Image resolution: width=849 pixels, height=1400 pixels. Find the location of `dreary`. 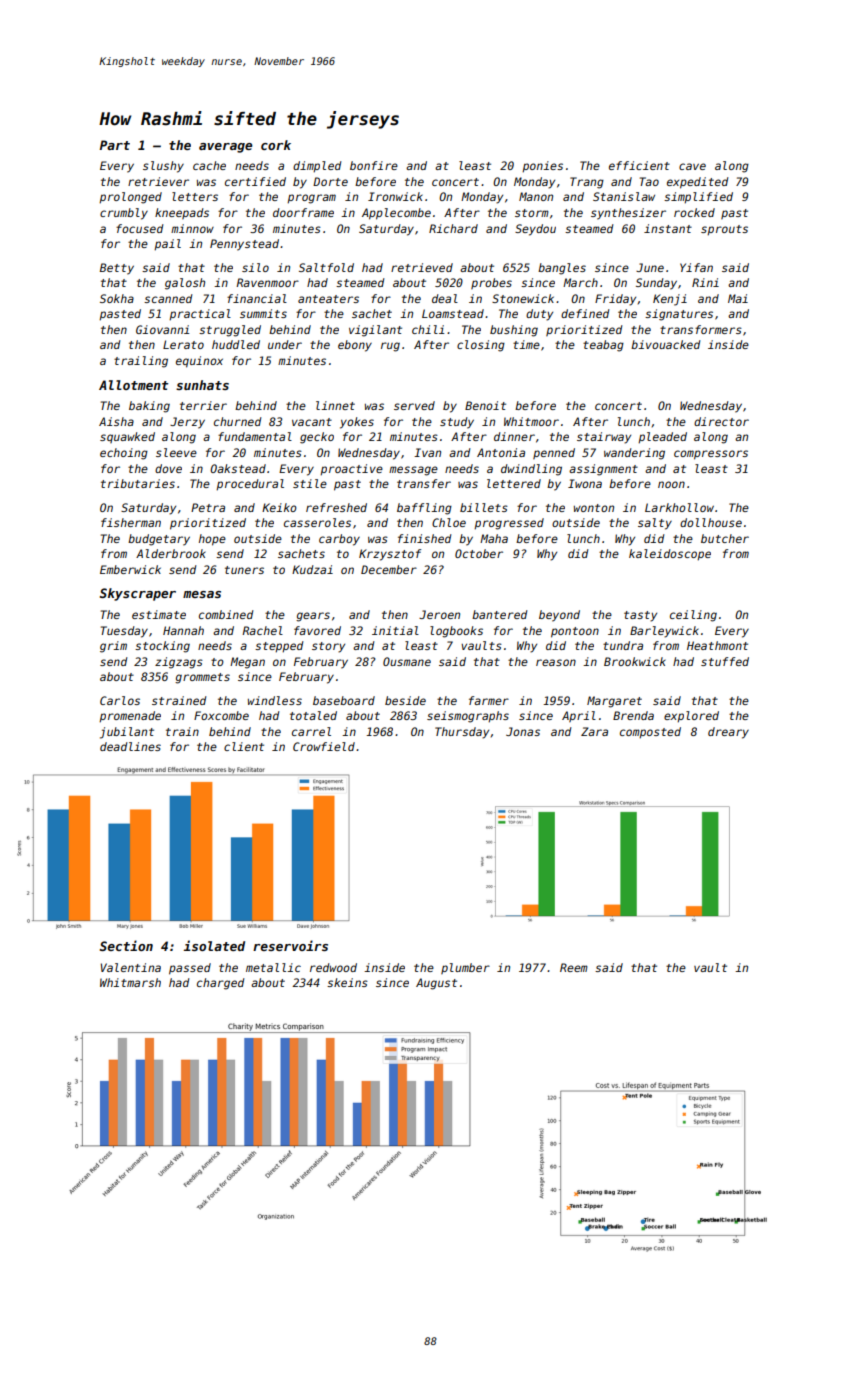

dreary is located at coordinates (728, 733).
